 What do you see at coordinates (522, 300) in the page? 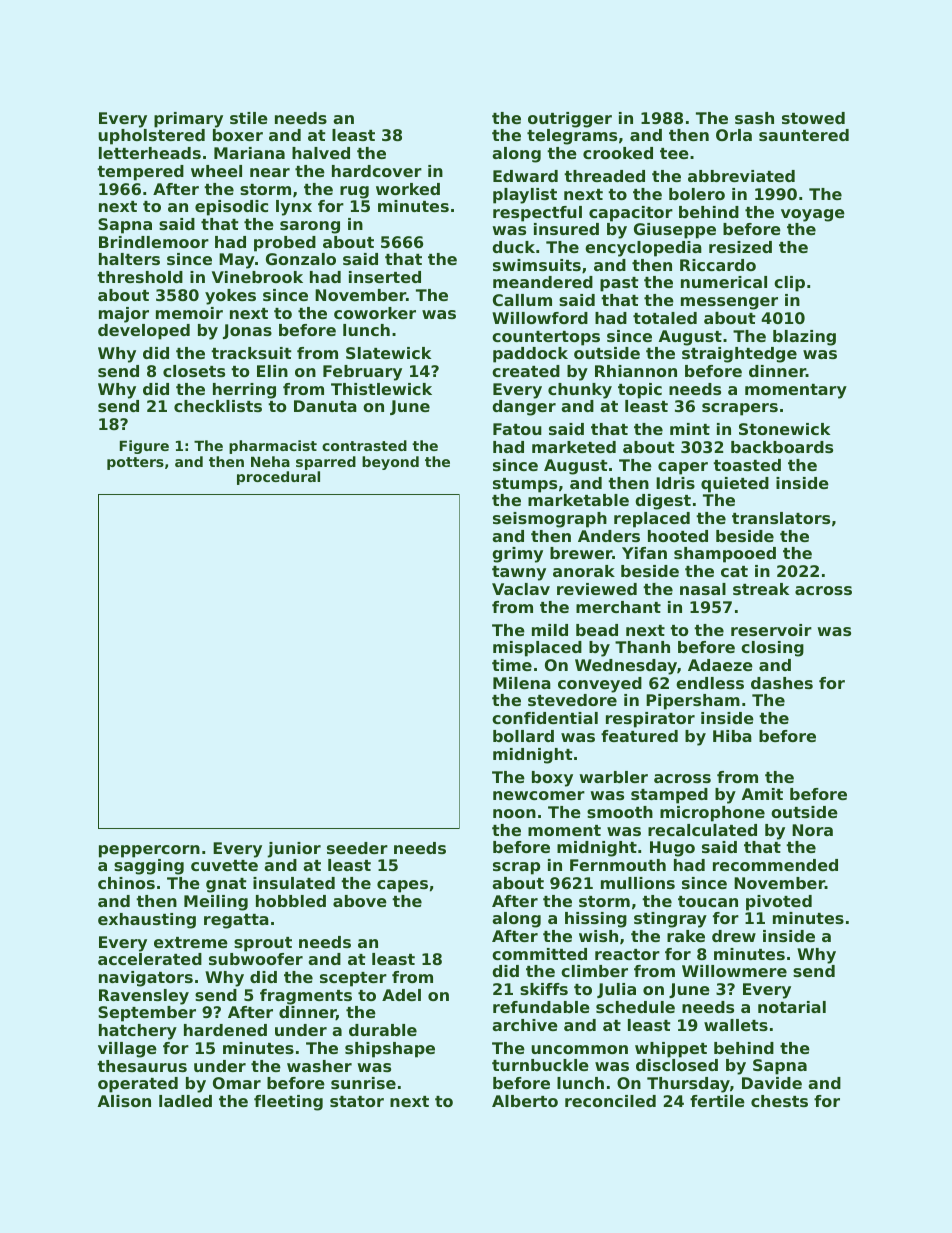
I see `Callum` at bounding box center [522, 300].
